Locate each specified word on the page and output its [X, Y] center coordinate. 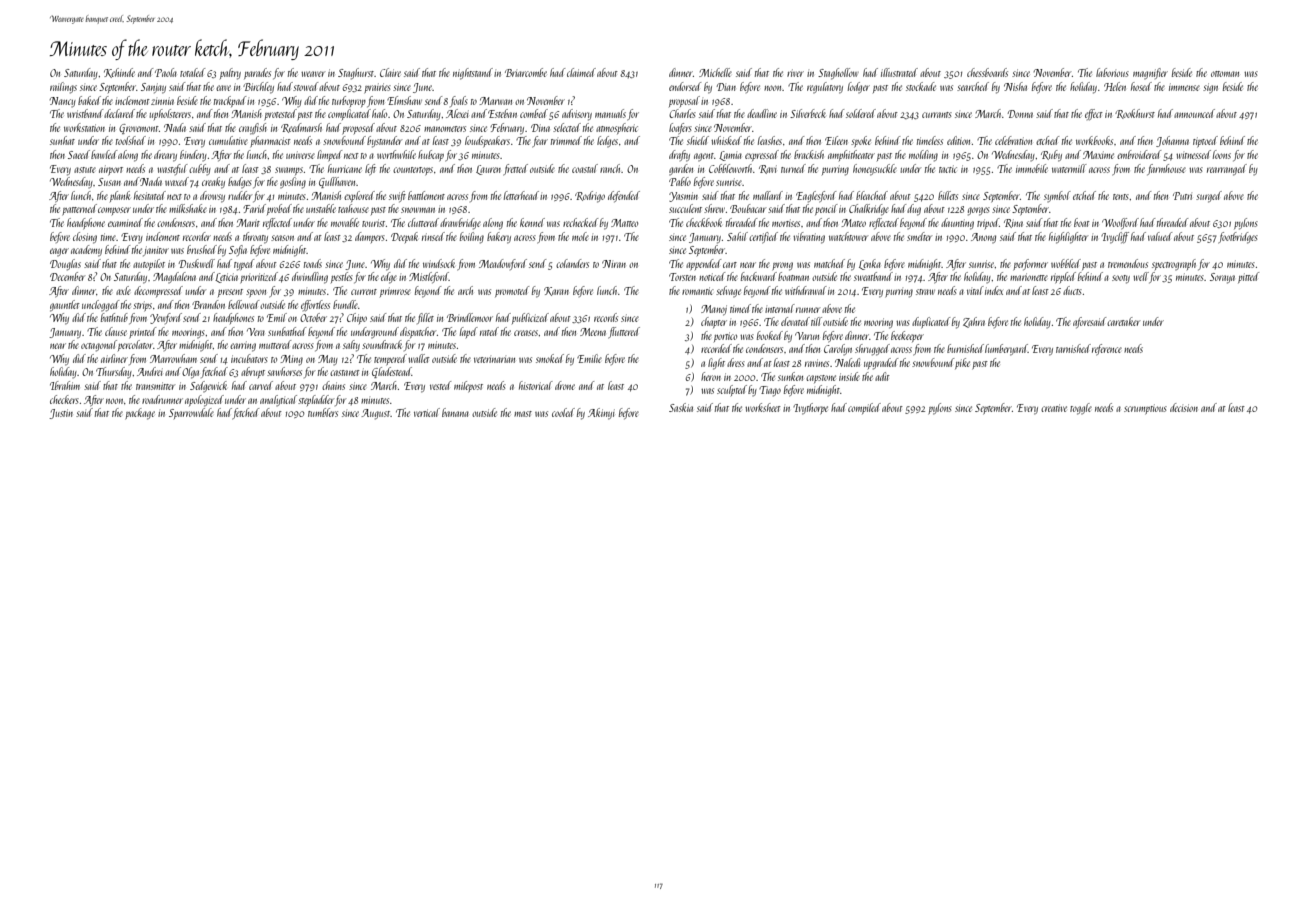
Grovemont [139, 129]
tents [1121, 197]
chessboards [987, 72]
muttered [275, 344]
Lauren [488, 170]
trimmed [566, 140]
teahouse [353, 208]
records [606, 317]
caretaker [1123, 321]
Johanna [1172, 141]
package [140, 414]
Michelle [715, 72]
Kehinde [119, 73]
